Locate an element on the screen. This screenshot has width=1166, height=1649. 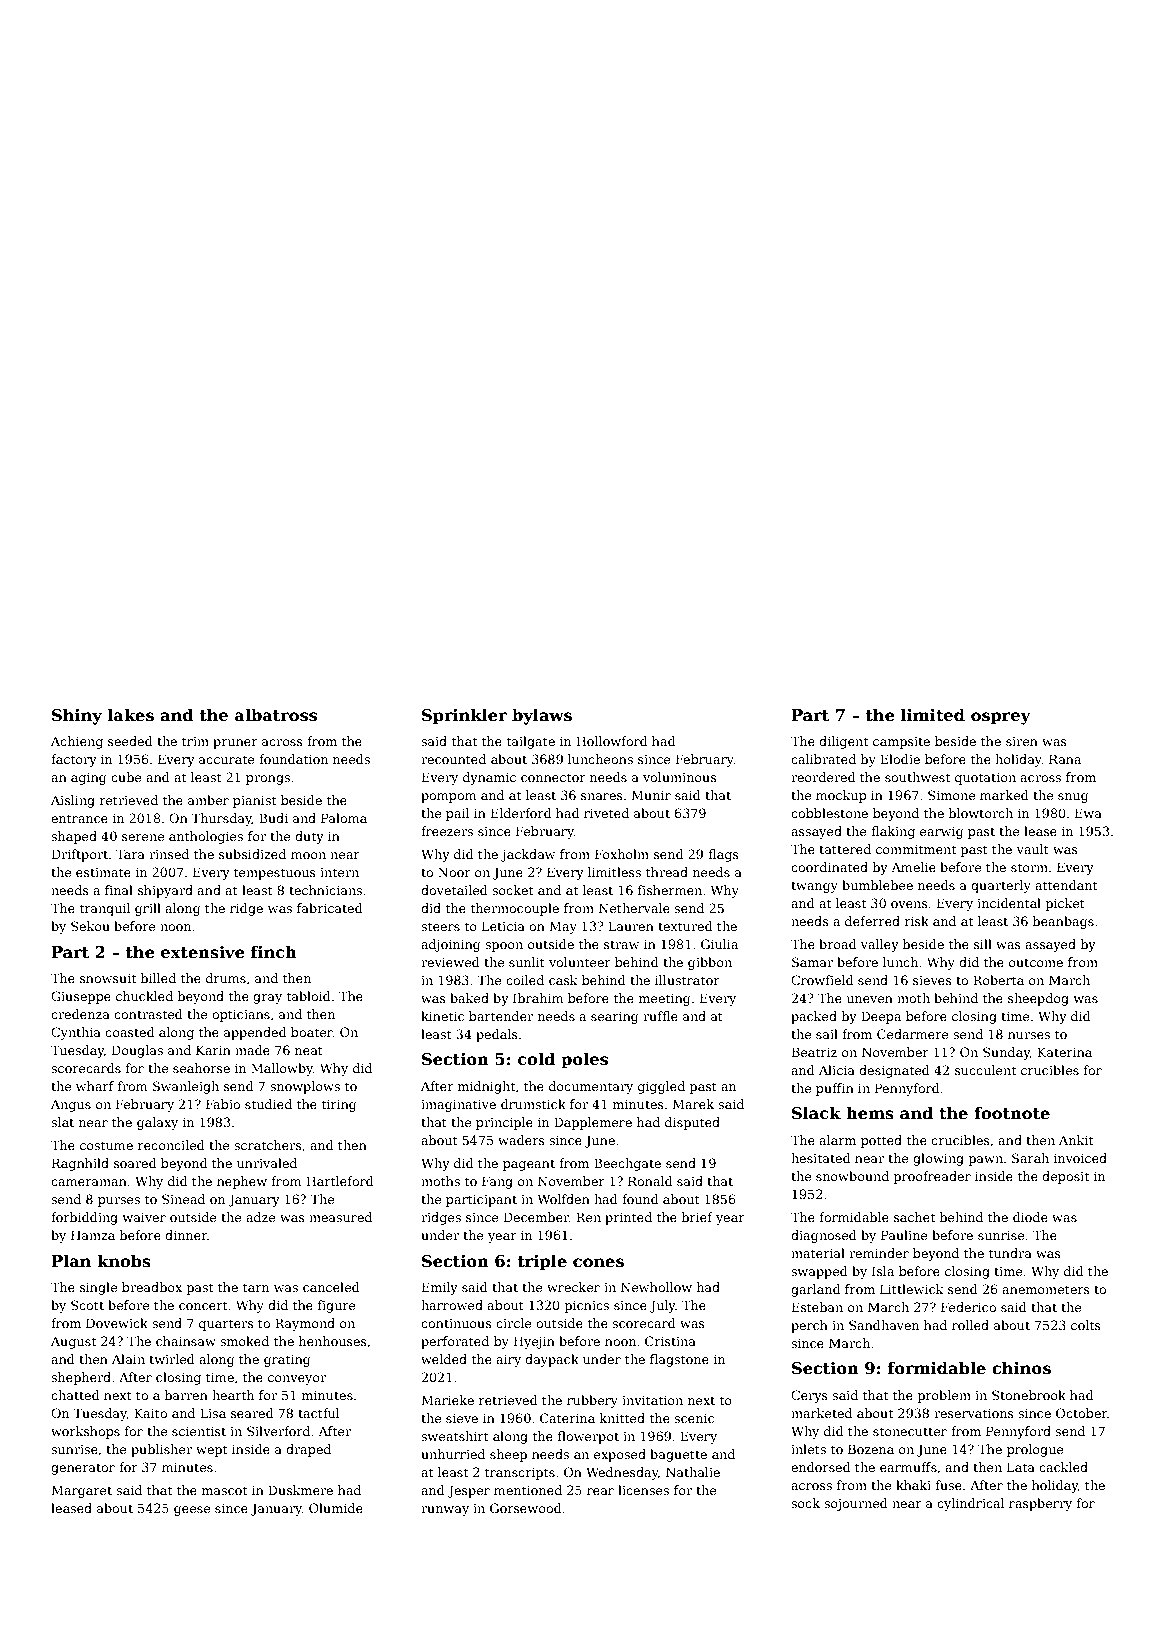
Shiny is located at coordinates (77, 716).
